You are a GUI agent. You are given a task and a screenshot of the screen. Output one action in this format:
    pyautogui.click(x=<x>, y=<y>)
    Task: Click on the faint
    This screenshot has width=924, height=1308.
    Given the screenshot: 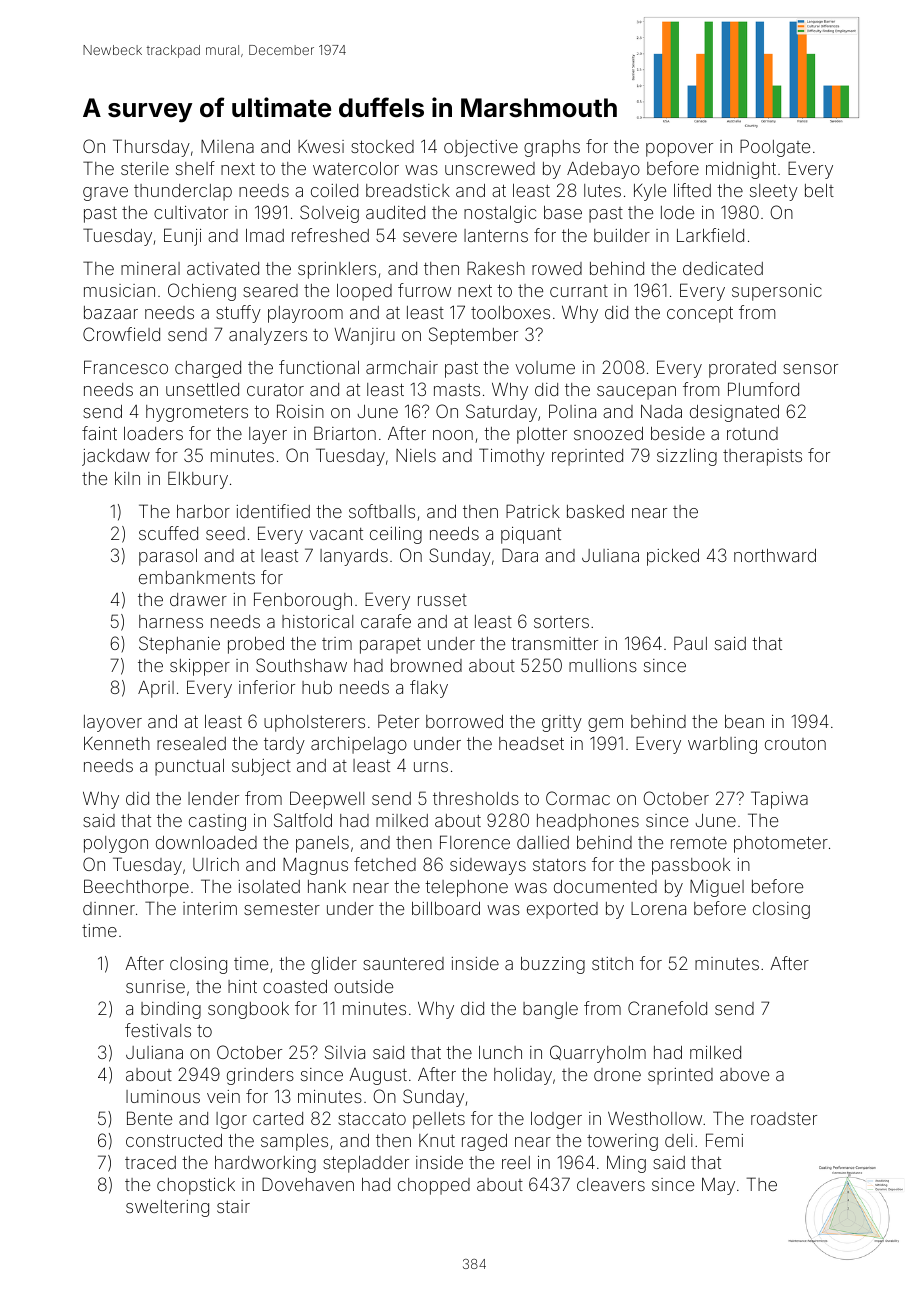 What is the action you would take?
    pyautogui.click(x=99, y=433)
